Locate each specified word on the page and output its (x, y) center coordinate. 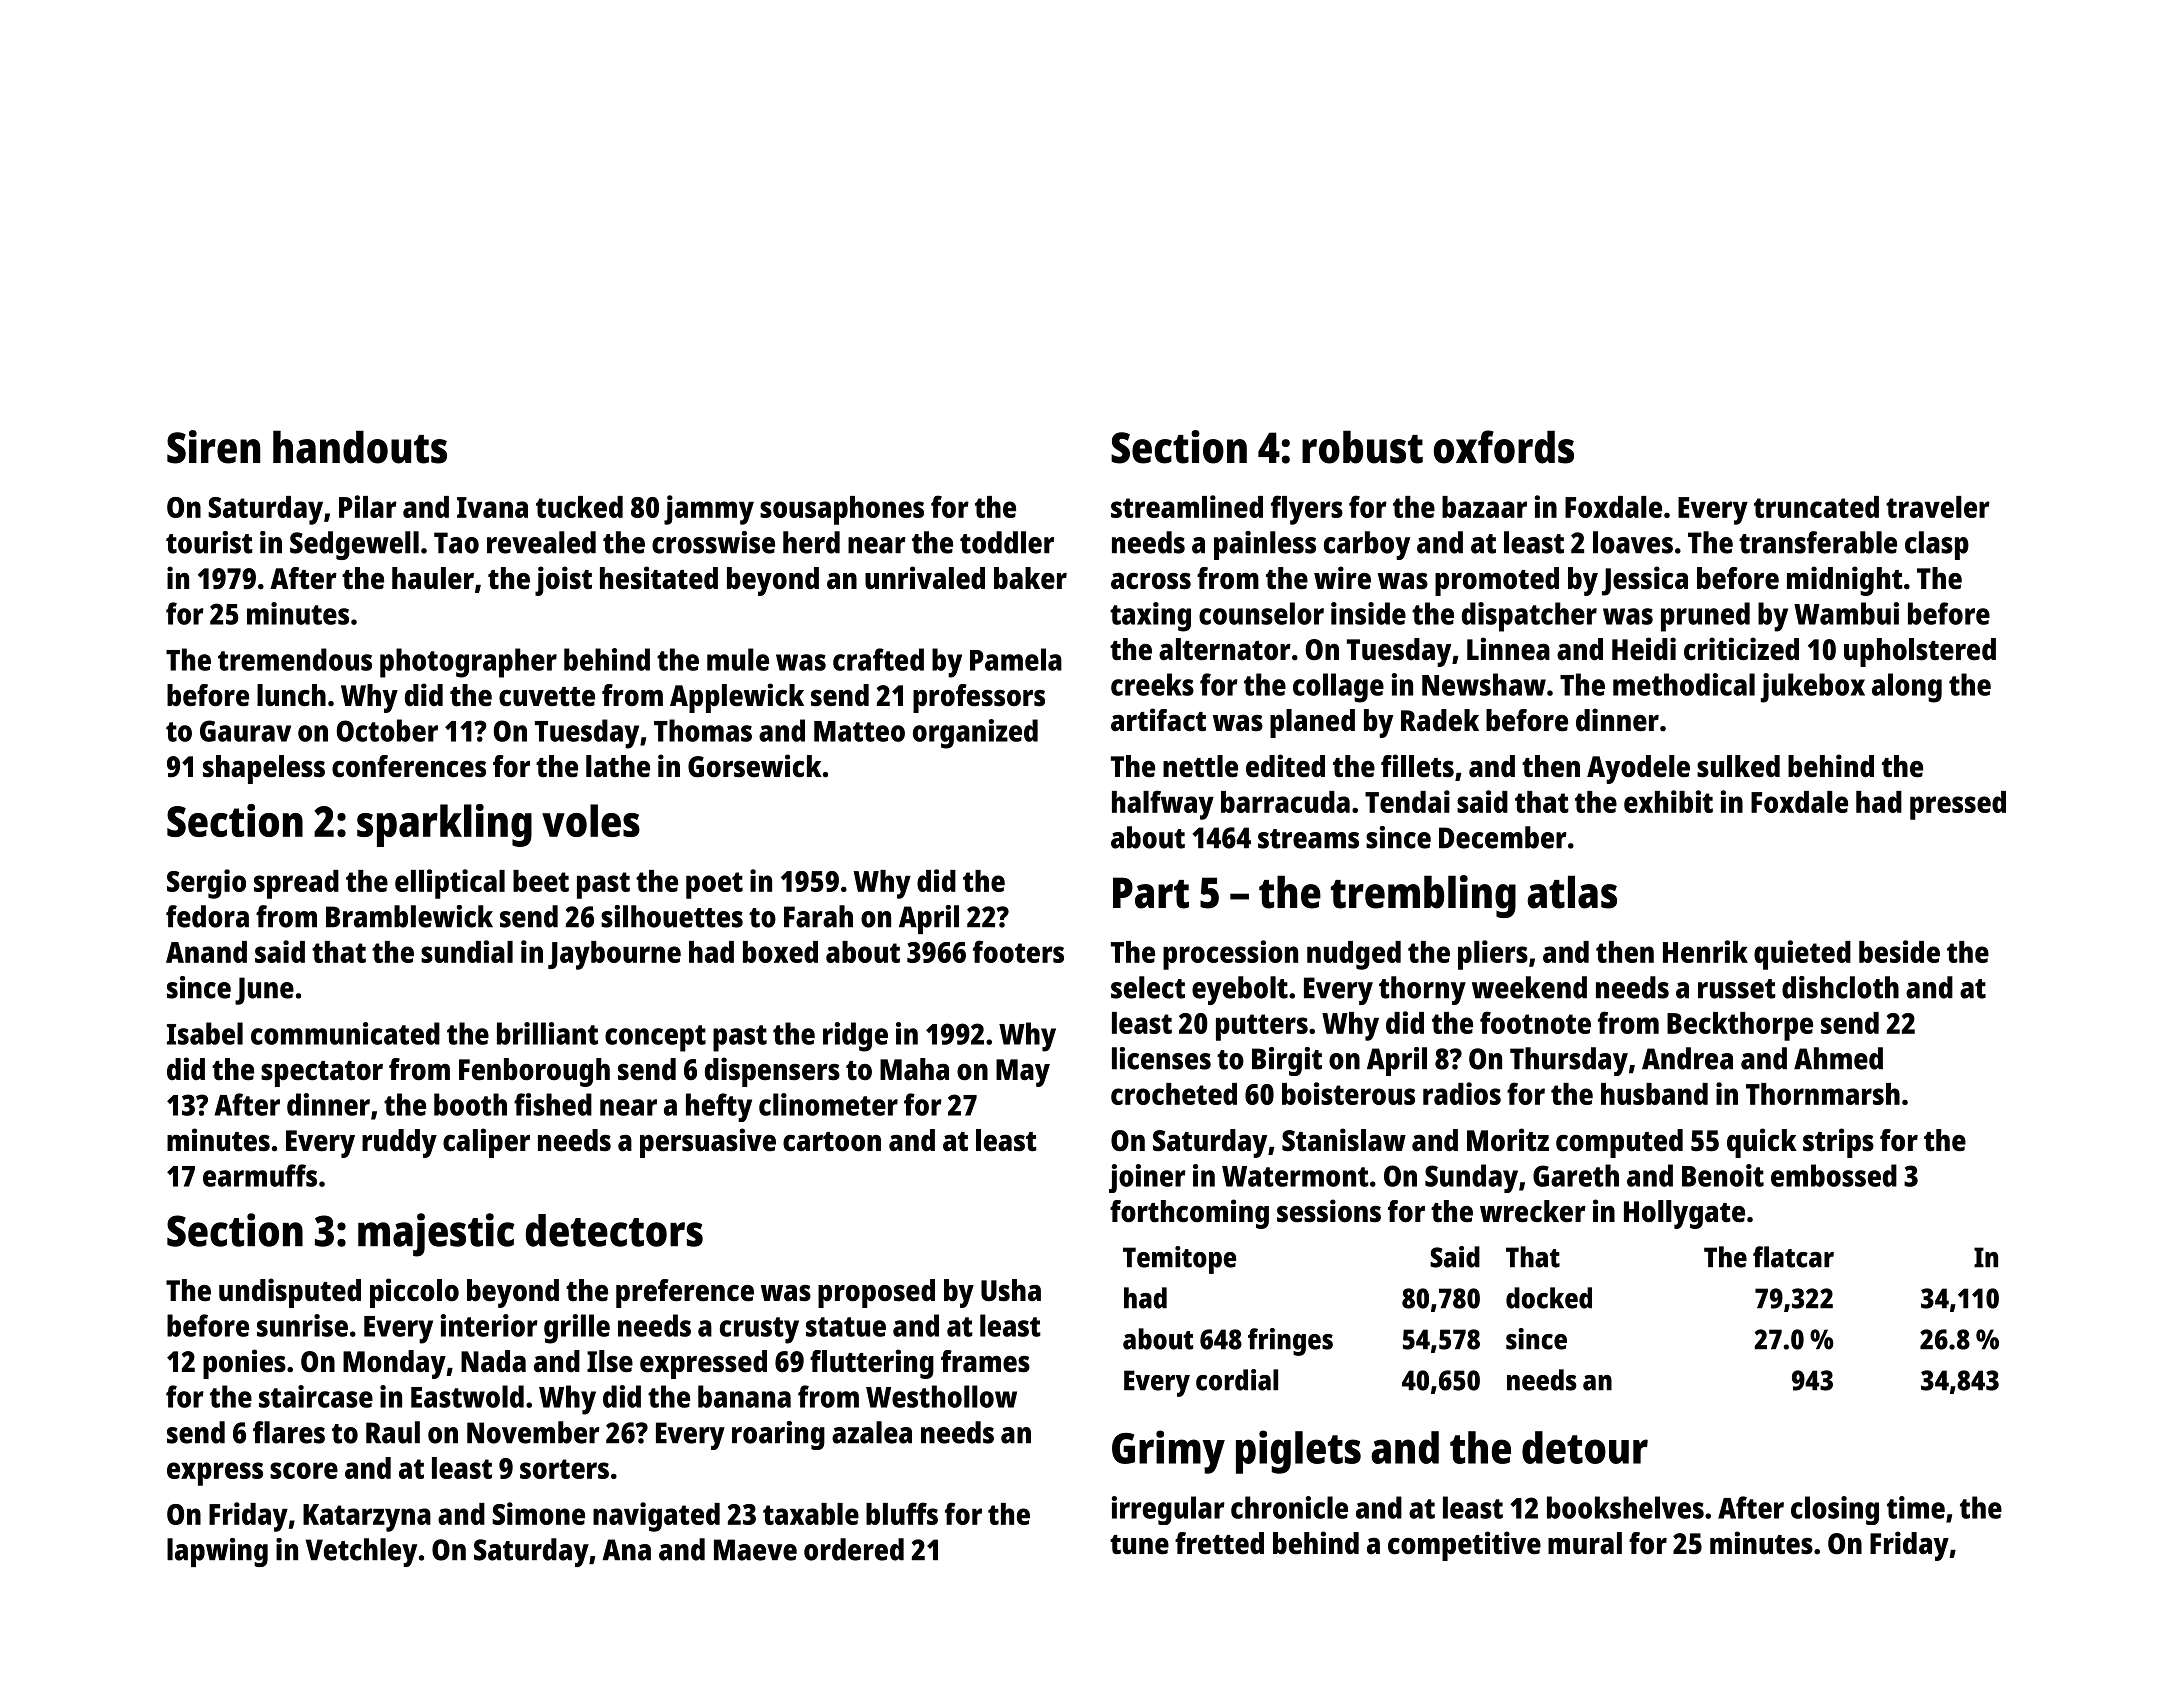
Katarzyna (367, 1518)
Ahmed (1838, 1058)
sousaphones (842, 510)
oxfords (1503, 447)
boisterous (1348, 1093)
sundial (467, 951)
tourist (209, 542)
